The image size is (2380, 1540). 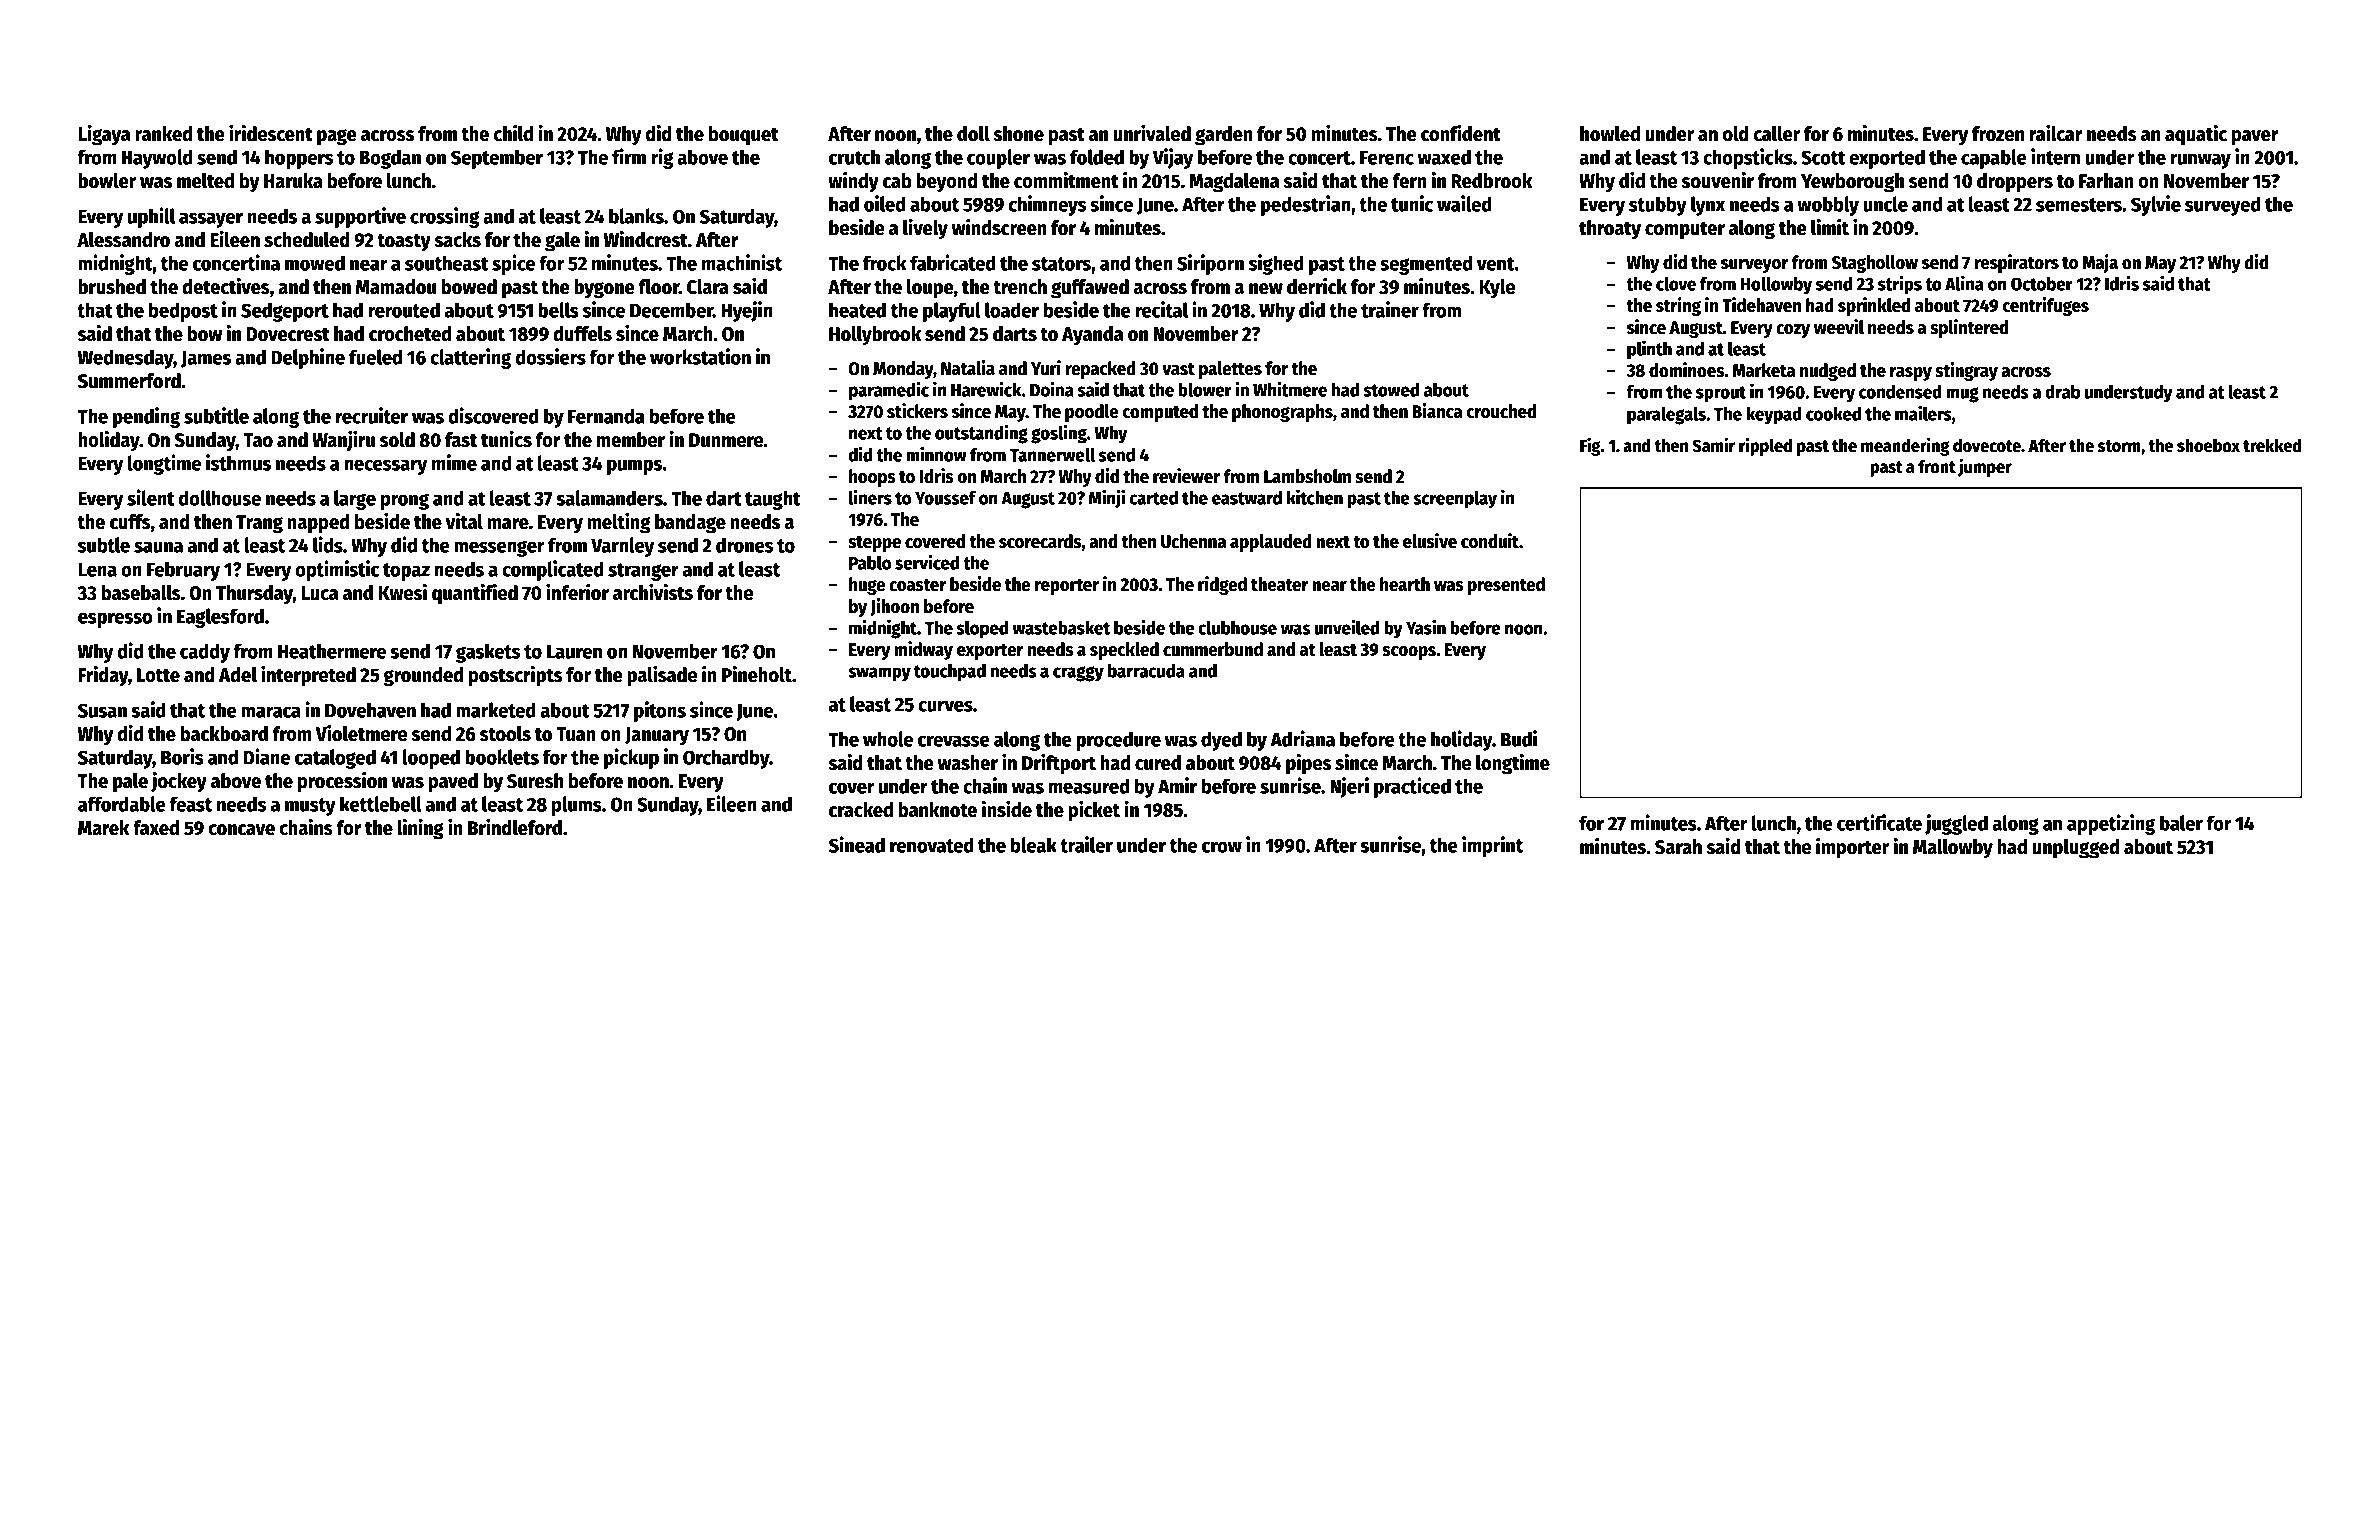 I want to click on poodle, so click(x=1092, y=413).
